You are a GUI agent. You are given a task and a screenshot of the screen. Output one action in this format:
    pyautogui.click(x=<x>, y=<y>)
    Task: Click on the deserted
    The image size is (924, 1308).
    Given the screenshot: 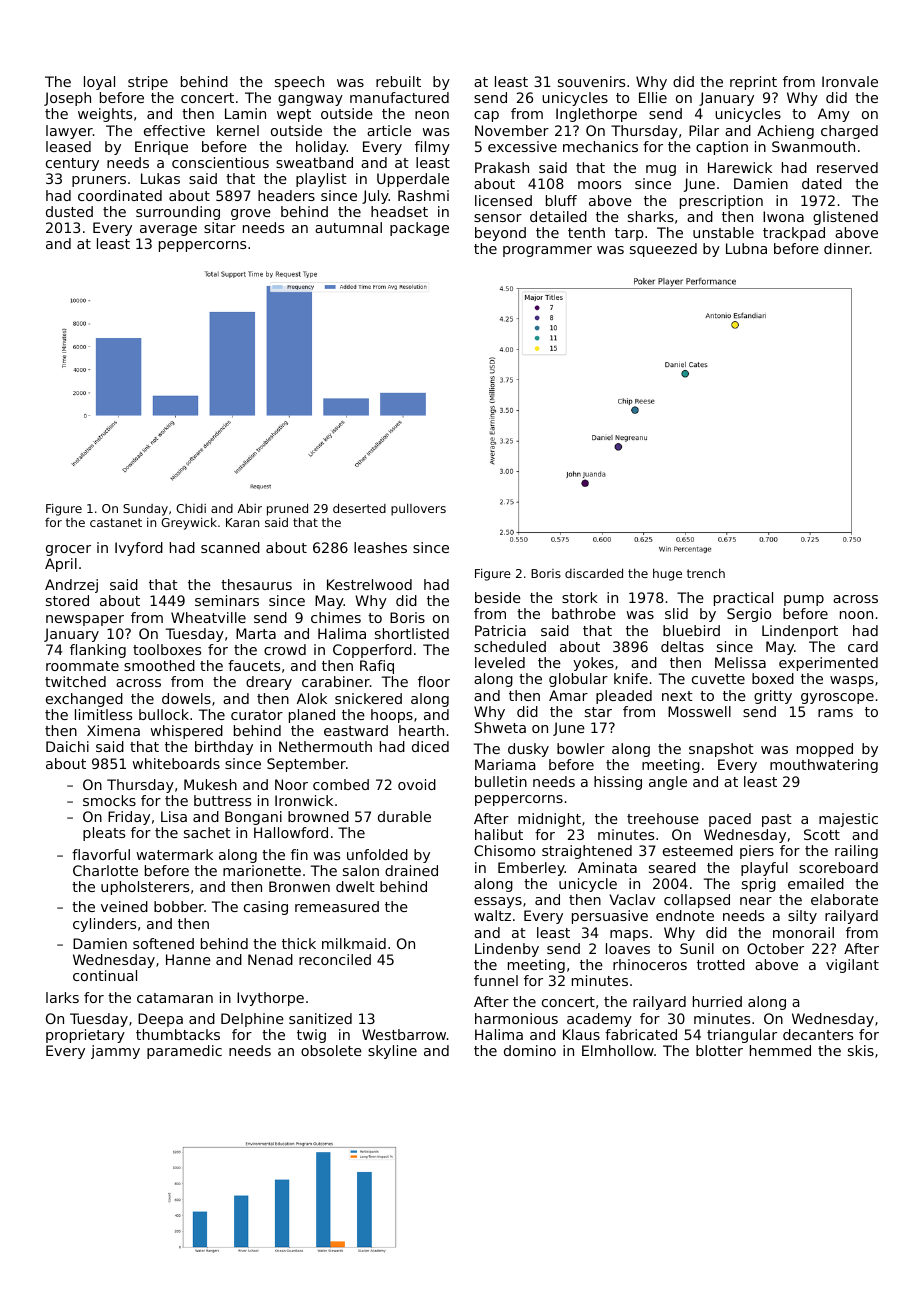 What is the action you would take?
    pyautogui.click(x=359, y=508)
